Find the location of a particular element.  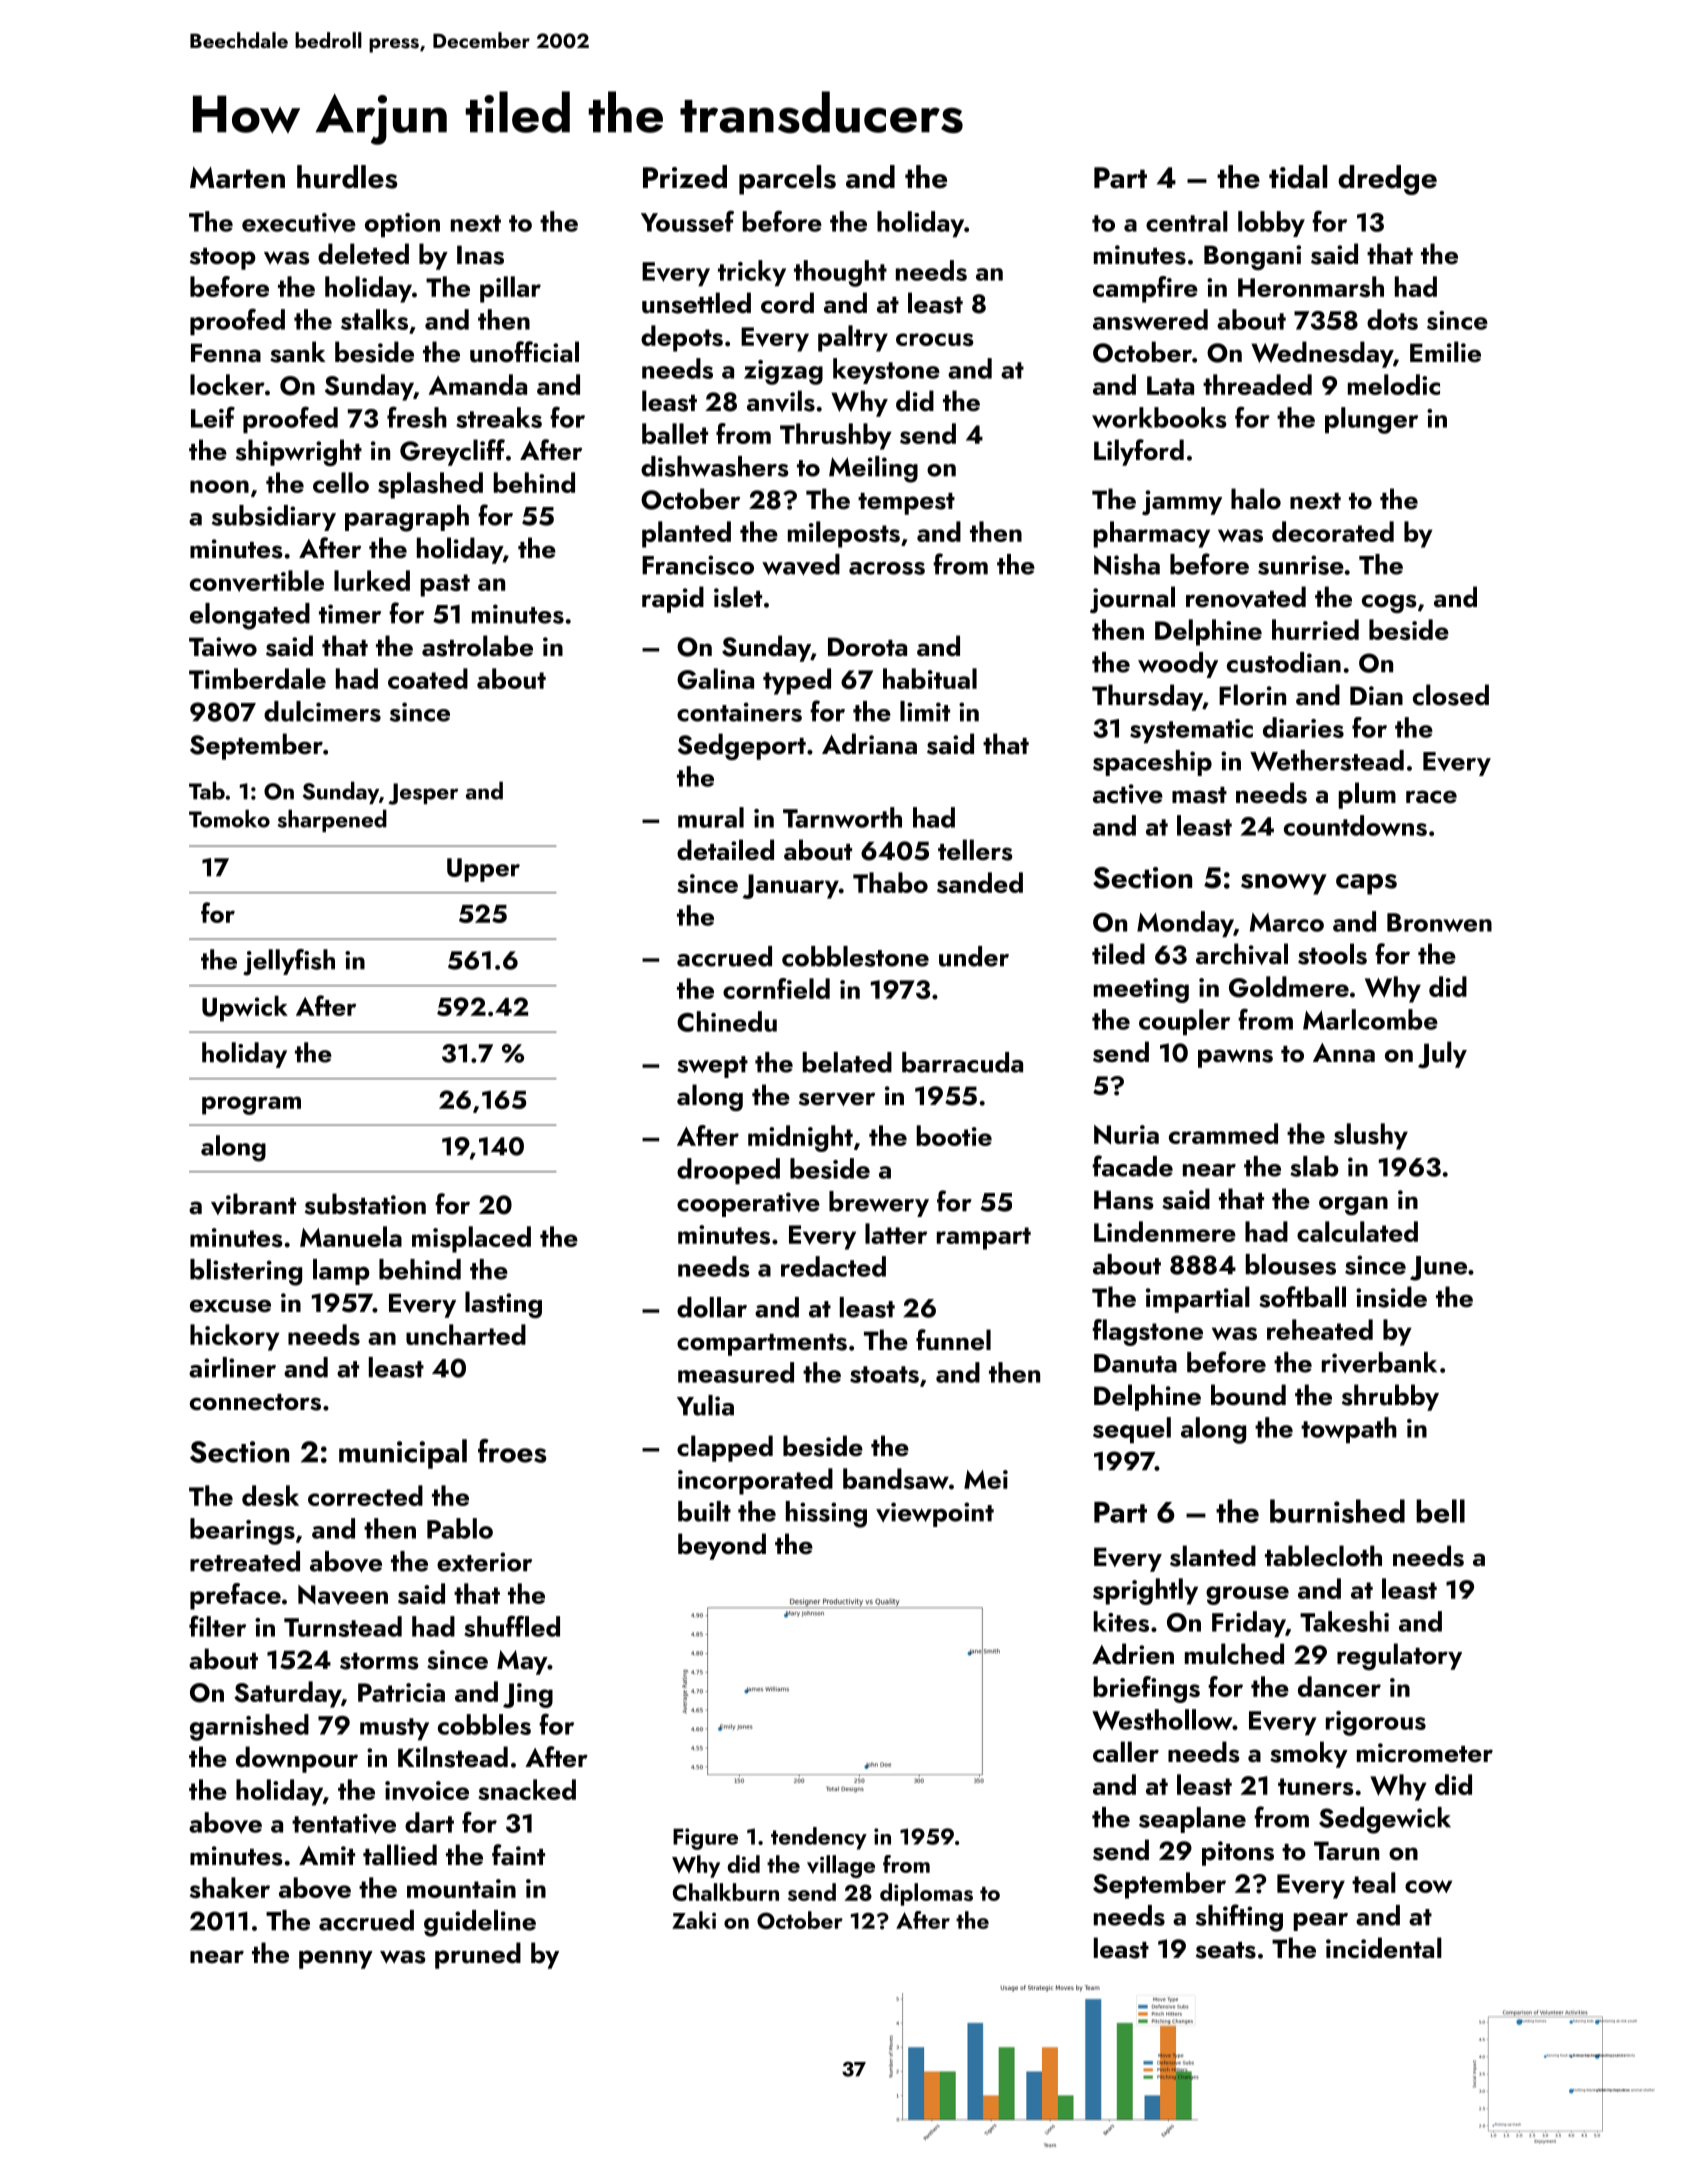

Kilnstead is located at coordinates (453, 1757).
